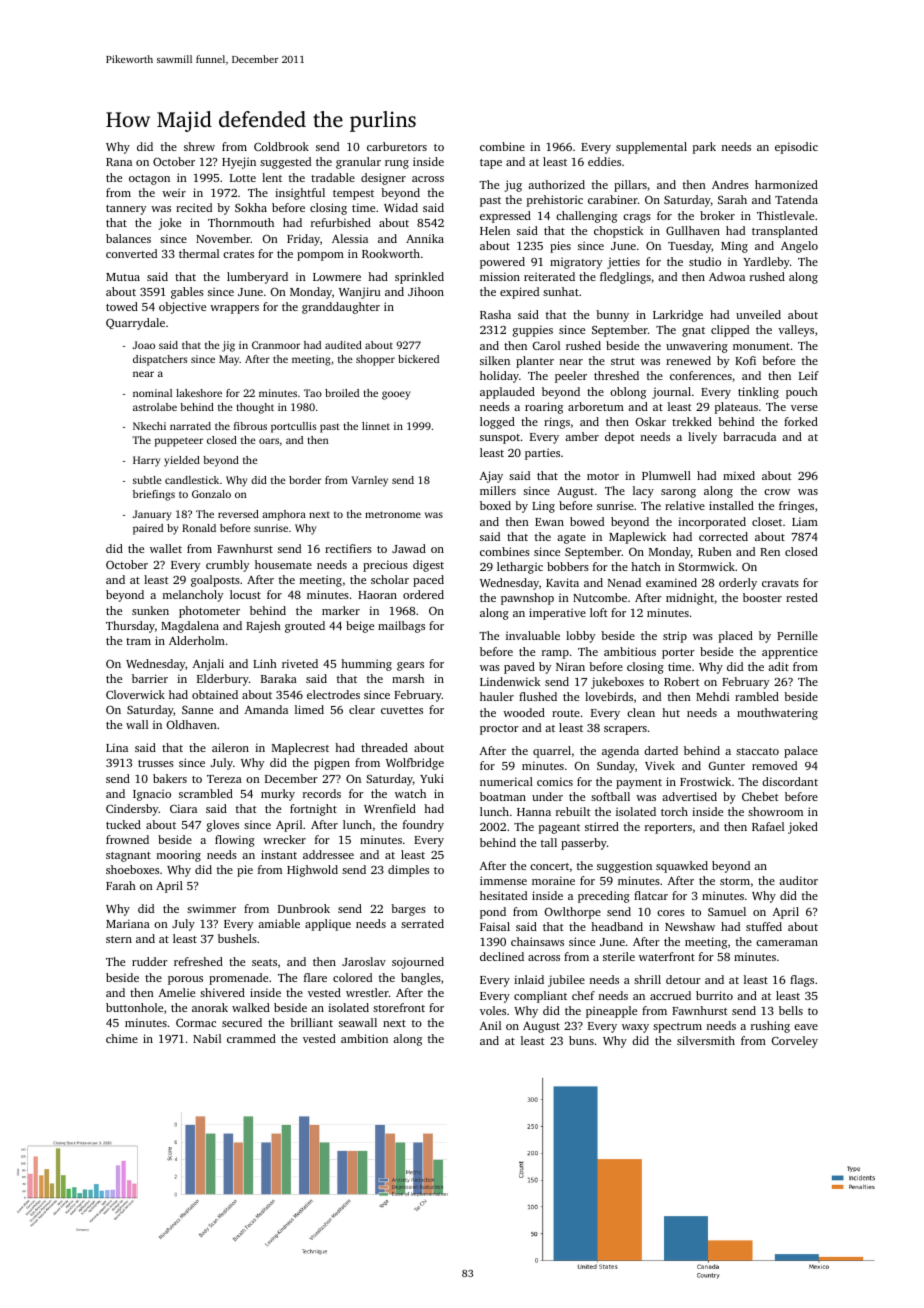 This screenshot has height=1308, width=924. What do you see at coordinates (119, 162) in the screenshot?
I see `Rana` at bounding box center [119, 162].
